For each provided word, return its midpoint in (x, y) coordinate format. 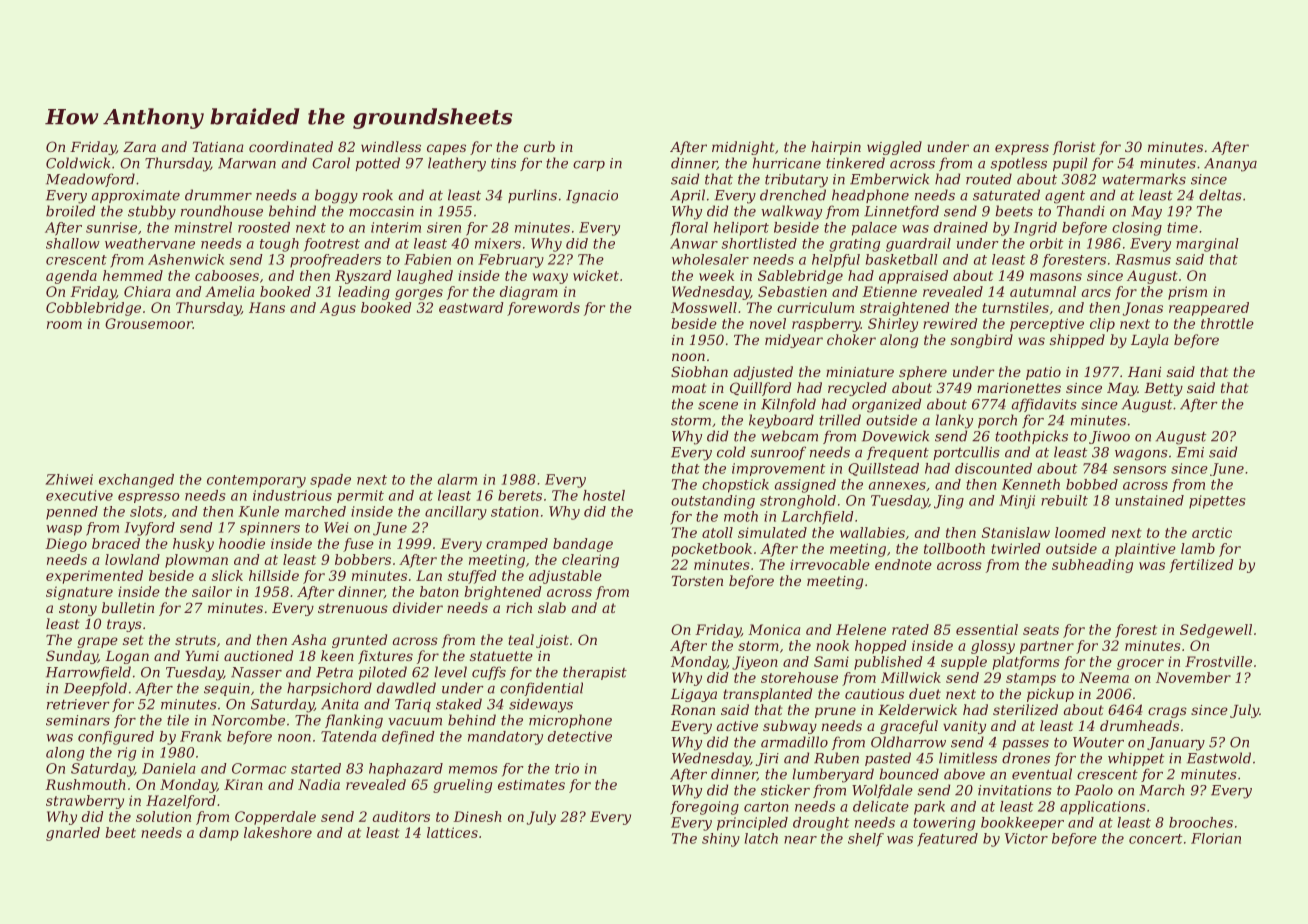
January (1176, 744)
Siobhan (699, 371)
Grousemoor (149, 323)
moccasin (381, 211)
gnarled (73, 834)
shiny (721, 840)
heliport (741, 229)
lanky (954, 421)
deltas (1220, 195)
